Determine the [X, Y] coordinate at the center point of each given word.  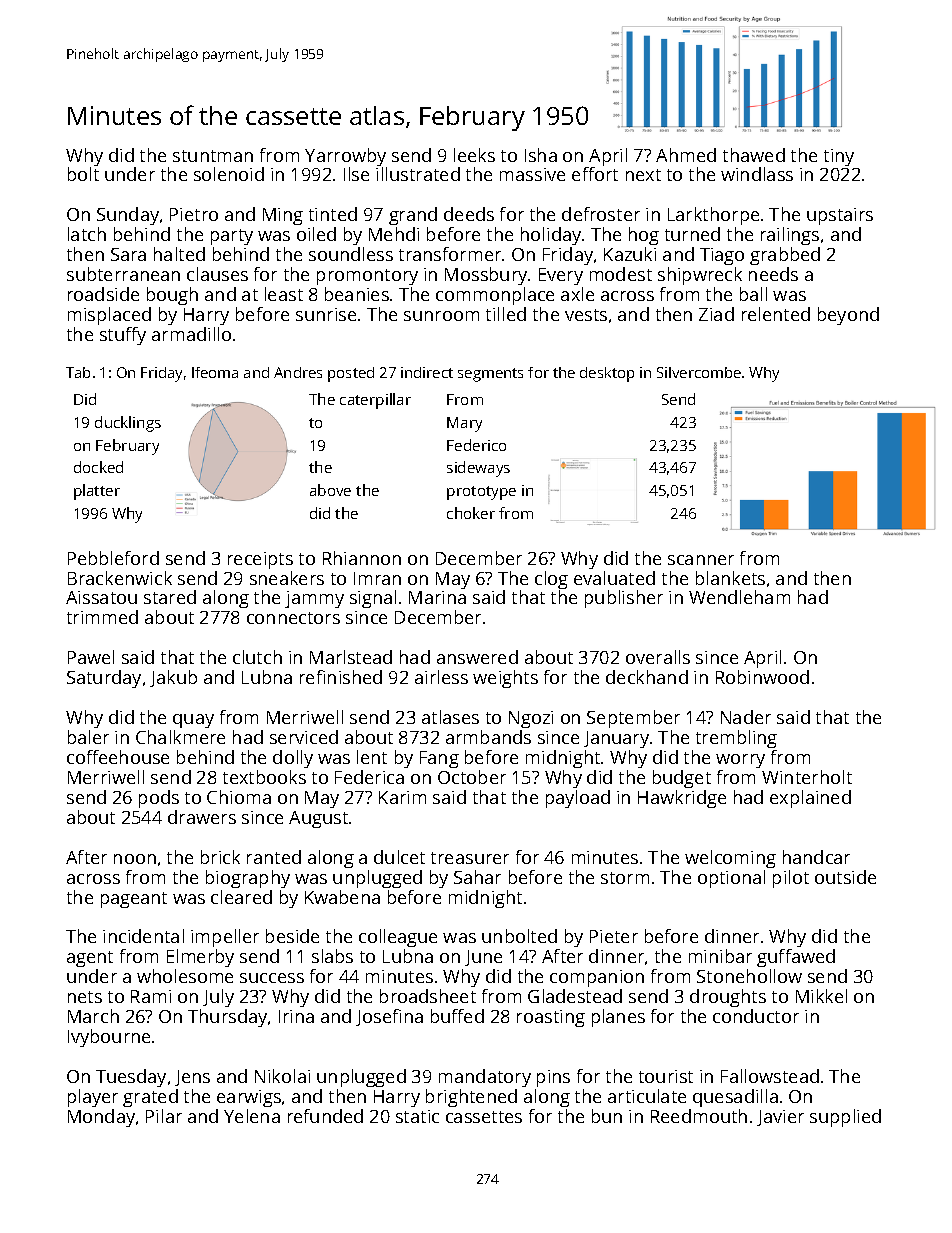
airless [441, 677]
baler [88, 737]
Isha [541, 155]
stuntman [213, 156]
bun [607, 1116]
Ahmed [686, 155]
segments [490, 375]
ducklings [128, 424]
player [93, 1098]
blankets [730, 578]
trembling [736, 739]
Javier [780, 1118]
